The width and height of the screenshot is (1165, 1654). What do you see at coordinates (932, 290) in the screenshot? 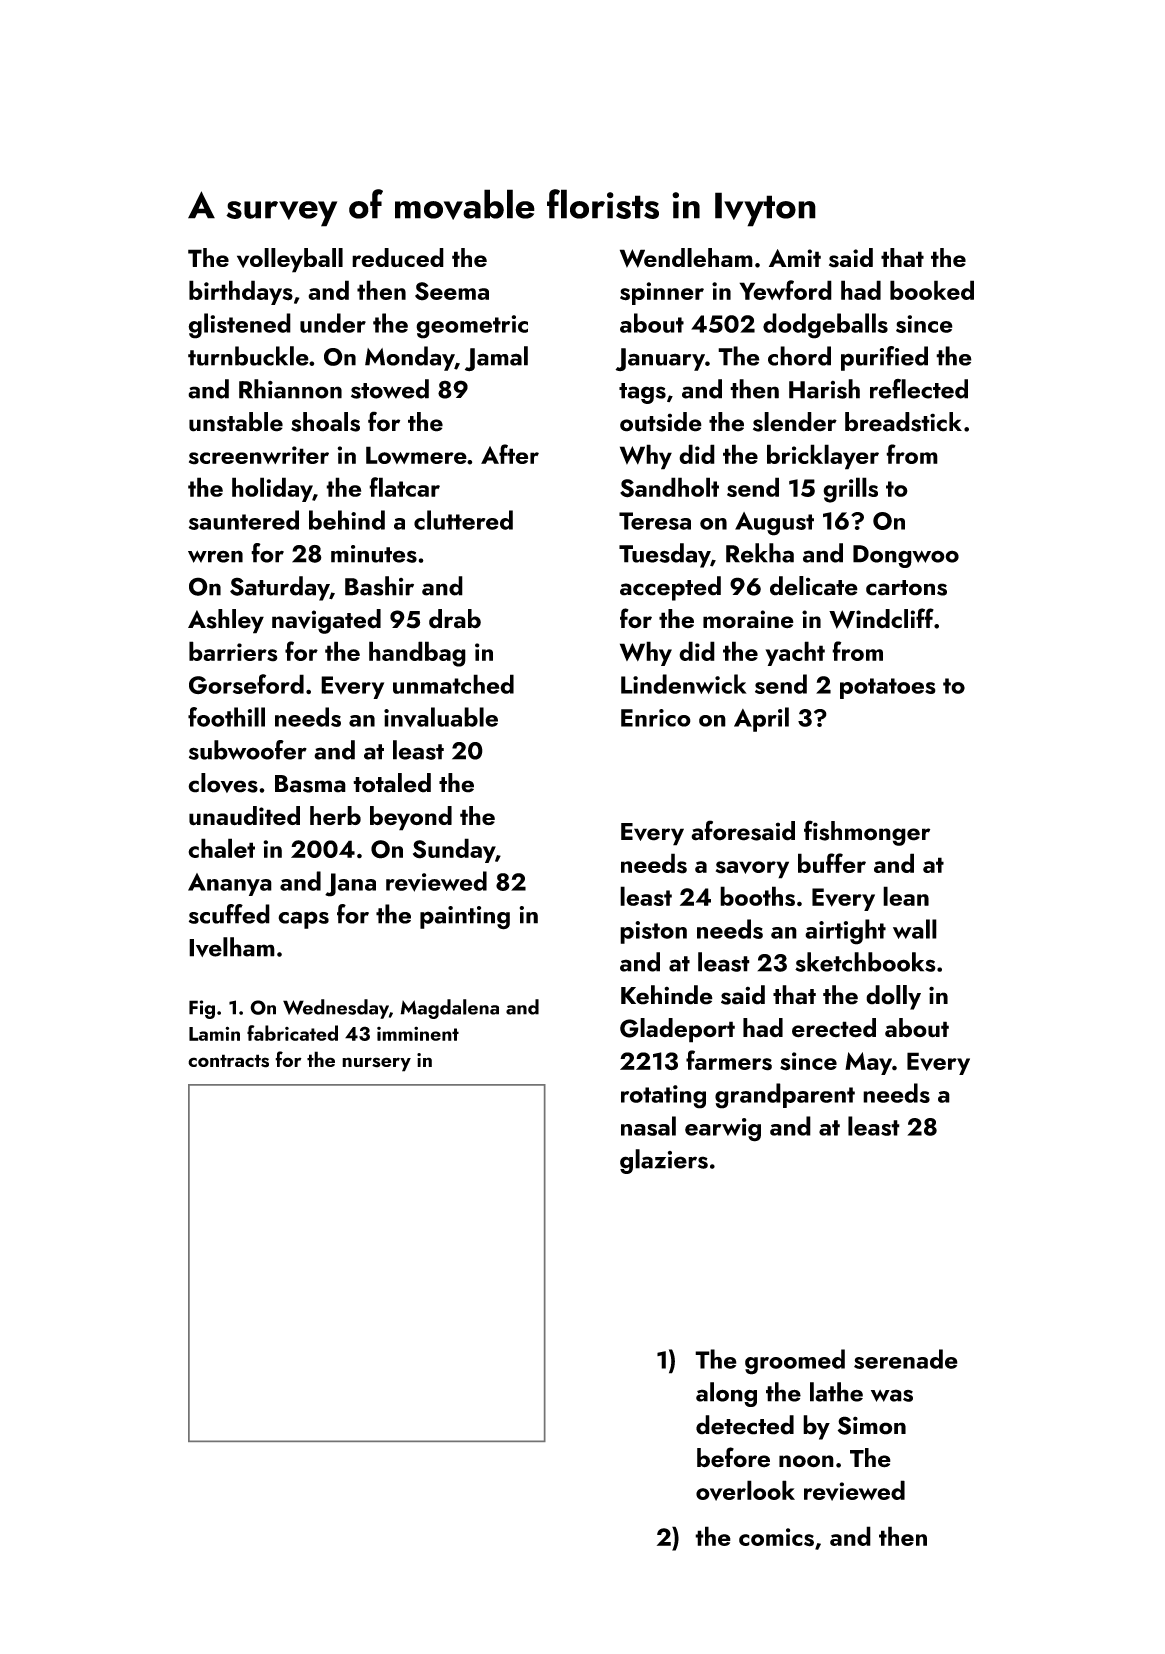
I see `booked` at bounding box center [932, 290].
